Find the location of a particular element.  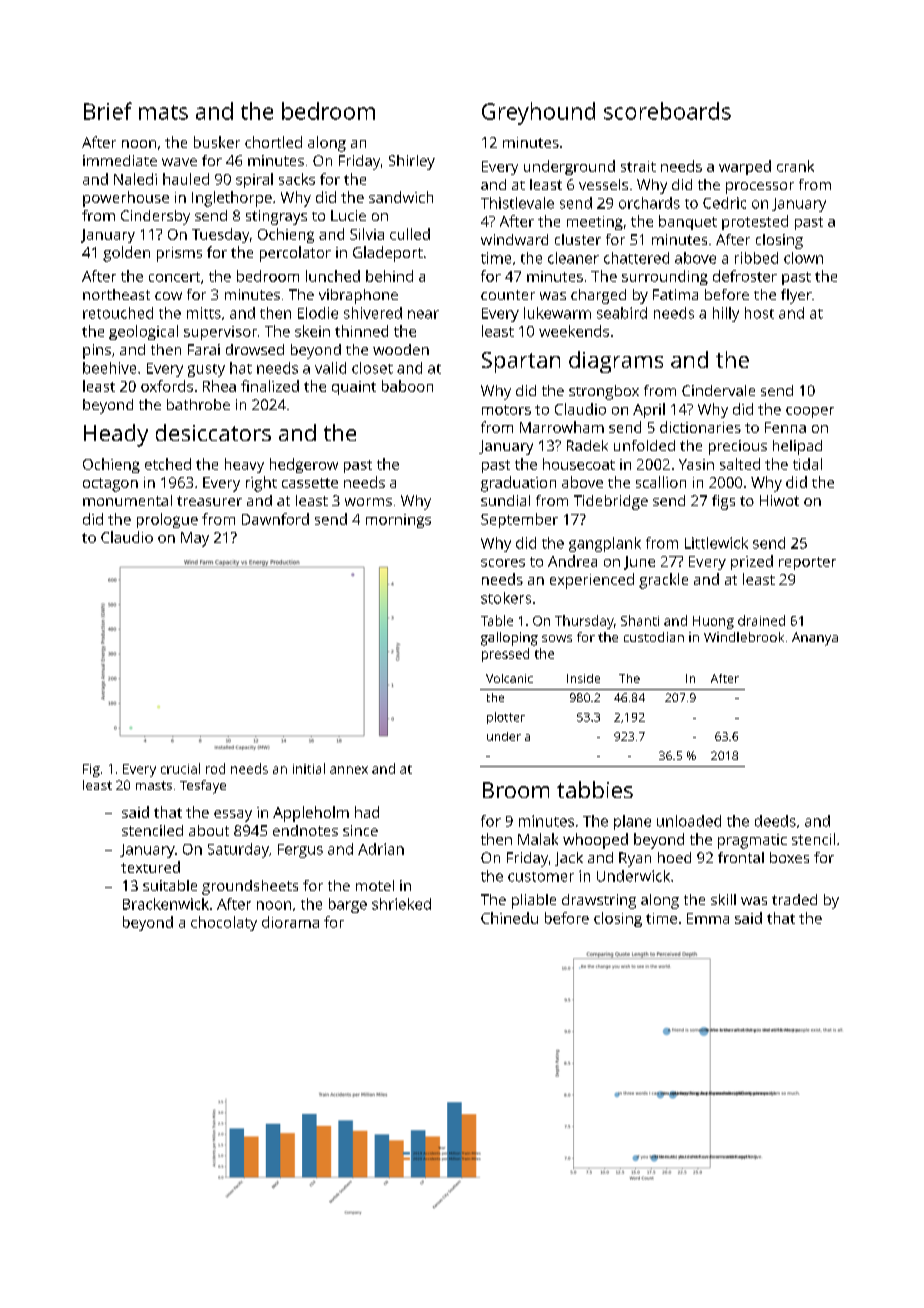

deeds is located at coordinates (775, 821).
